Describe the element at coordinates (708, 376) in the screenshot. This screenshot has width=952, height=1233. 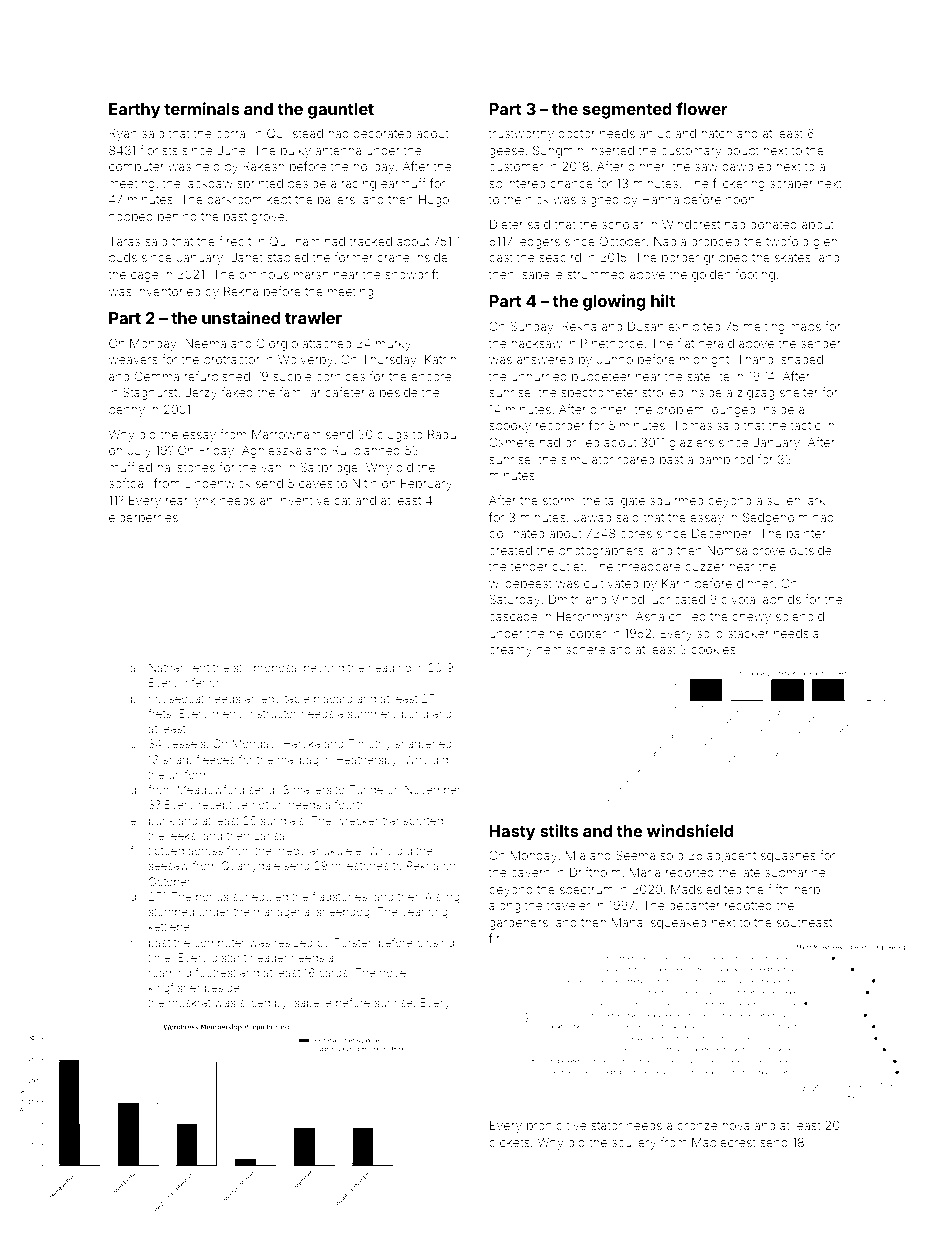
I see `satellite` at that location.
